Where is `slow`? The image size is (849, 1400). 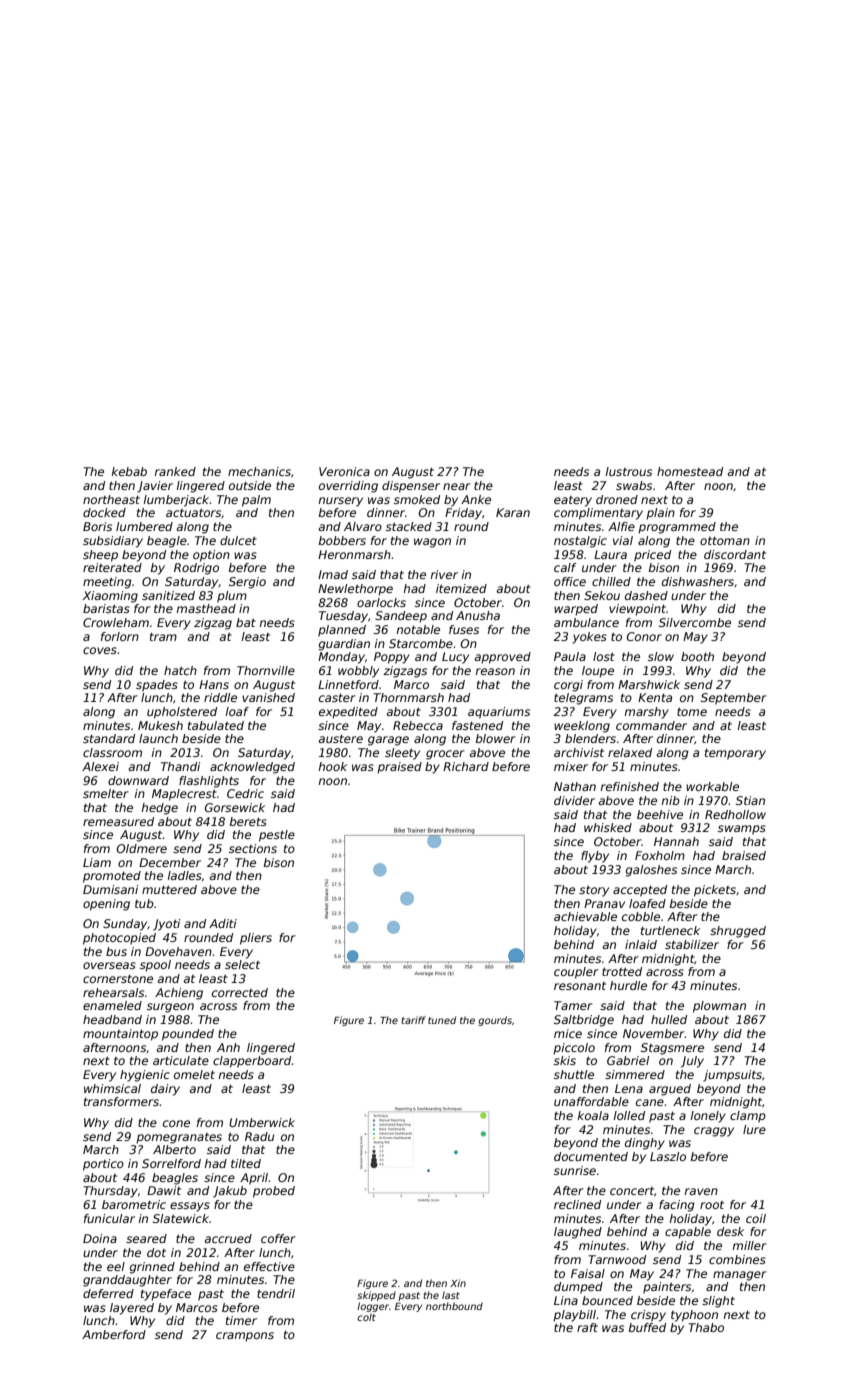 slow is located at coordinates (661, 656).
